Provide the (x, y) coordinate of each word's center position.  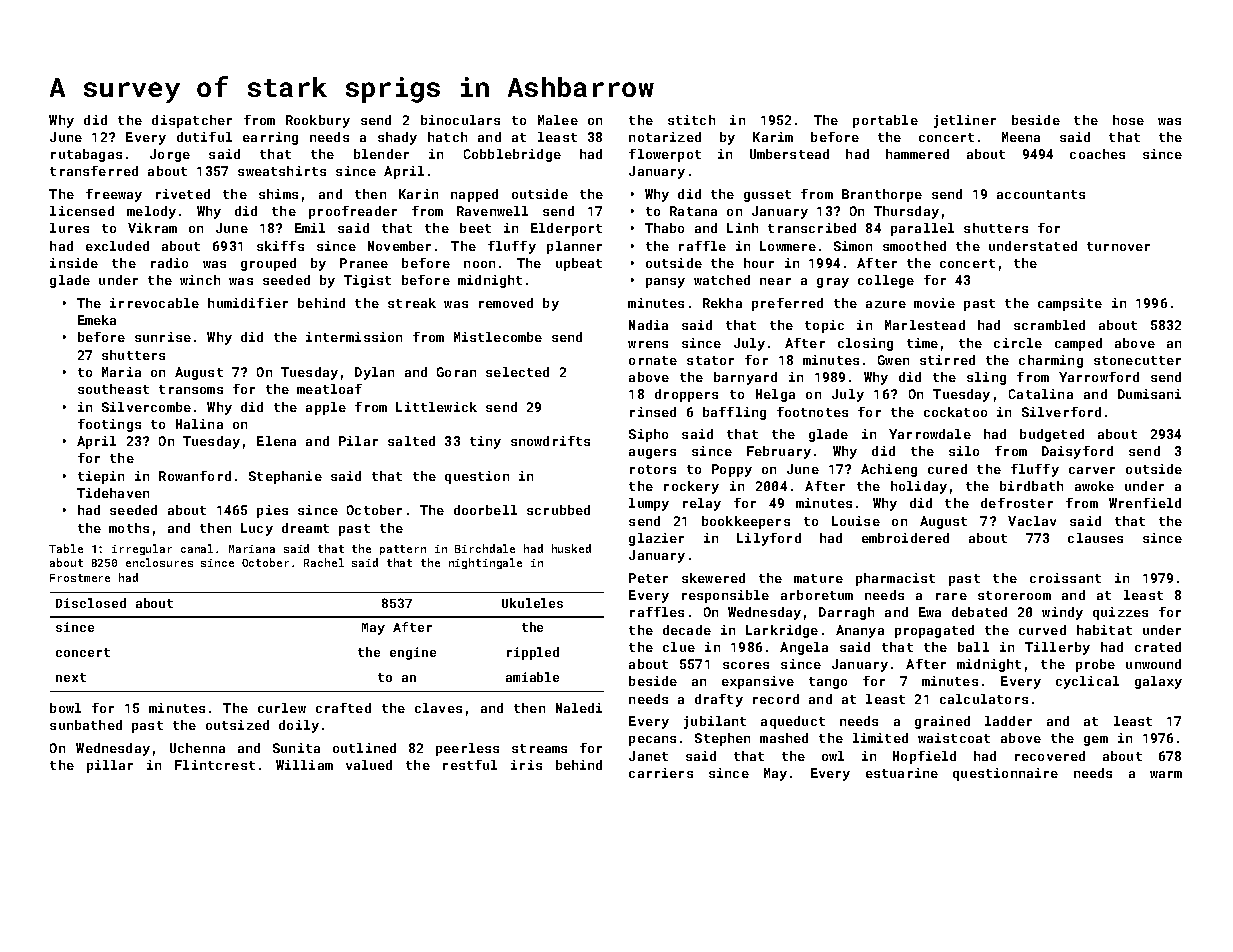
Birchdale (485, 548)
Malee (558, 120)
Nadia (648, 325)
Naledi (579, 708)
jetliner (965, 121)
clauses (1095, 538)
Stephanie (285, 477)
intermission (354, 337)
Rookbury (318, 121)
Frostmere (80, 578)
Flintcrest (215, 765)
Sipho (648, 435)
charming (1051, 361)
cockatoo (955, 412)
